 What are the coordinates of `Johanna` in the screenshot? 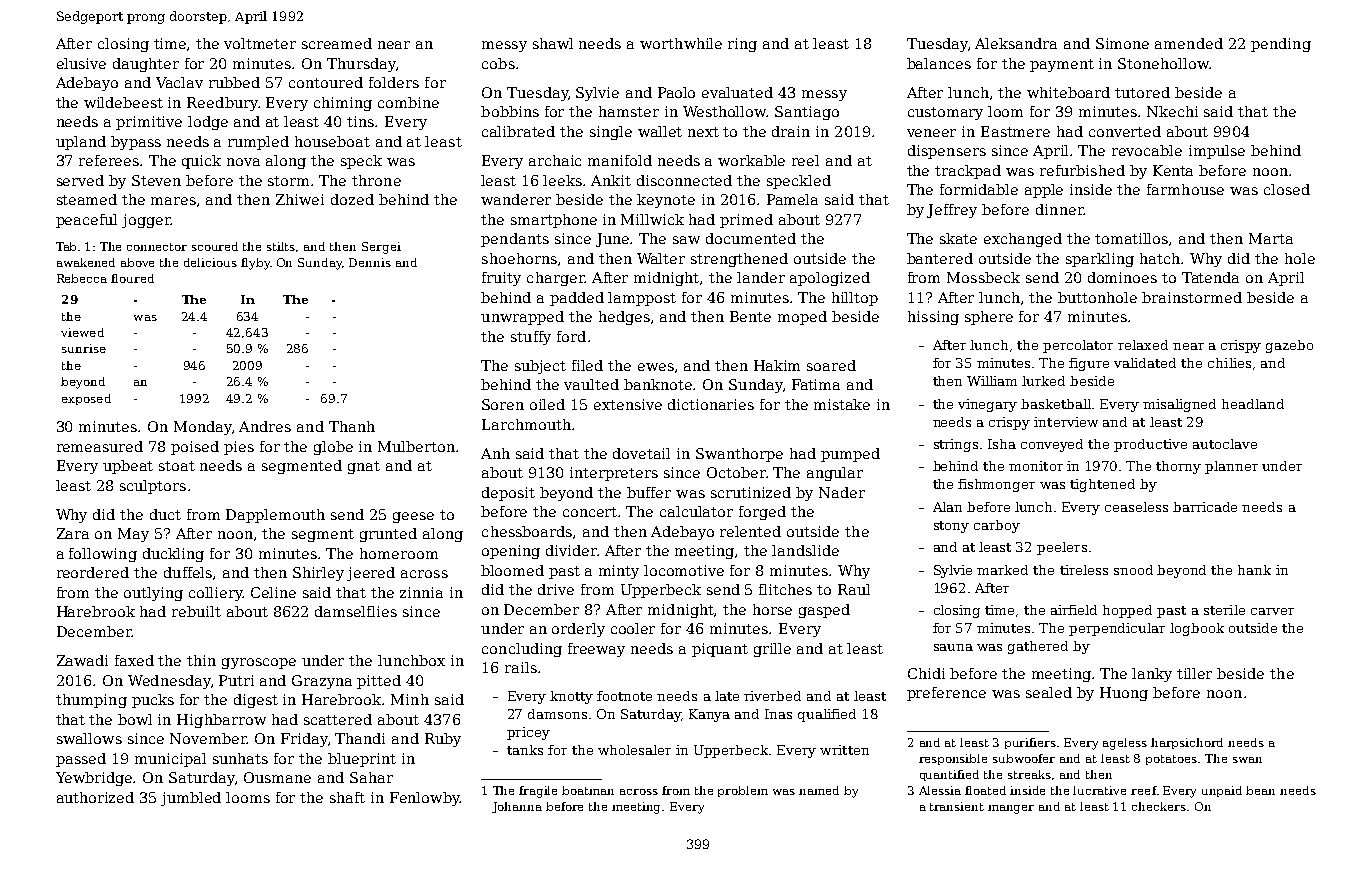 It's located at (517, 807).
